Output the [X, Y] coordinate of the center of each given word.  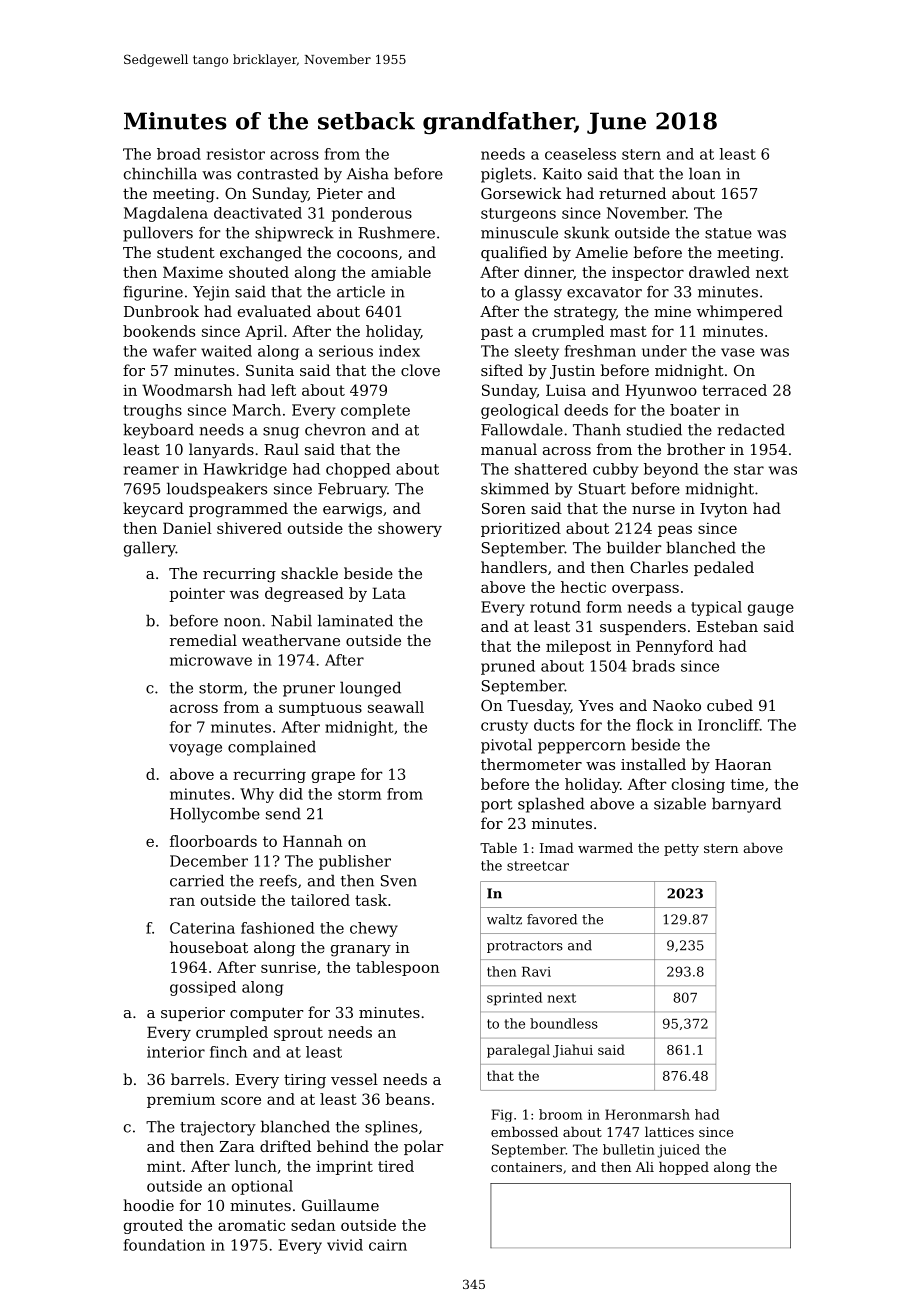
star [749, 469]
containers [526, 1167]
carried [197, 880]
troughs [153, 411]
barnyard [746, 805]
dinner [548, 272]
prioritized [521, 529]
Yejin [211, 293]
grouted [153, 1226]
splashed [551, 805]
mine [672, 311]
